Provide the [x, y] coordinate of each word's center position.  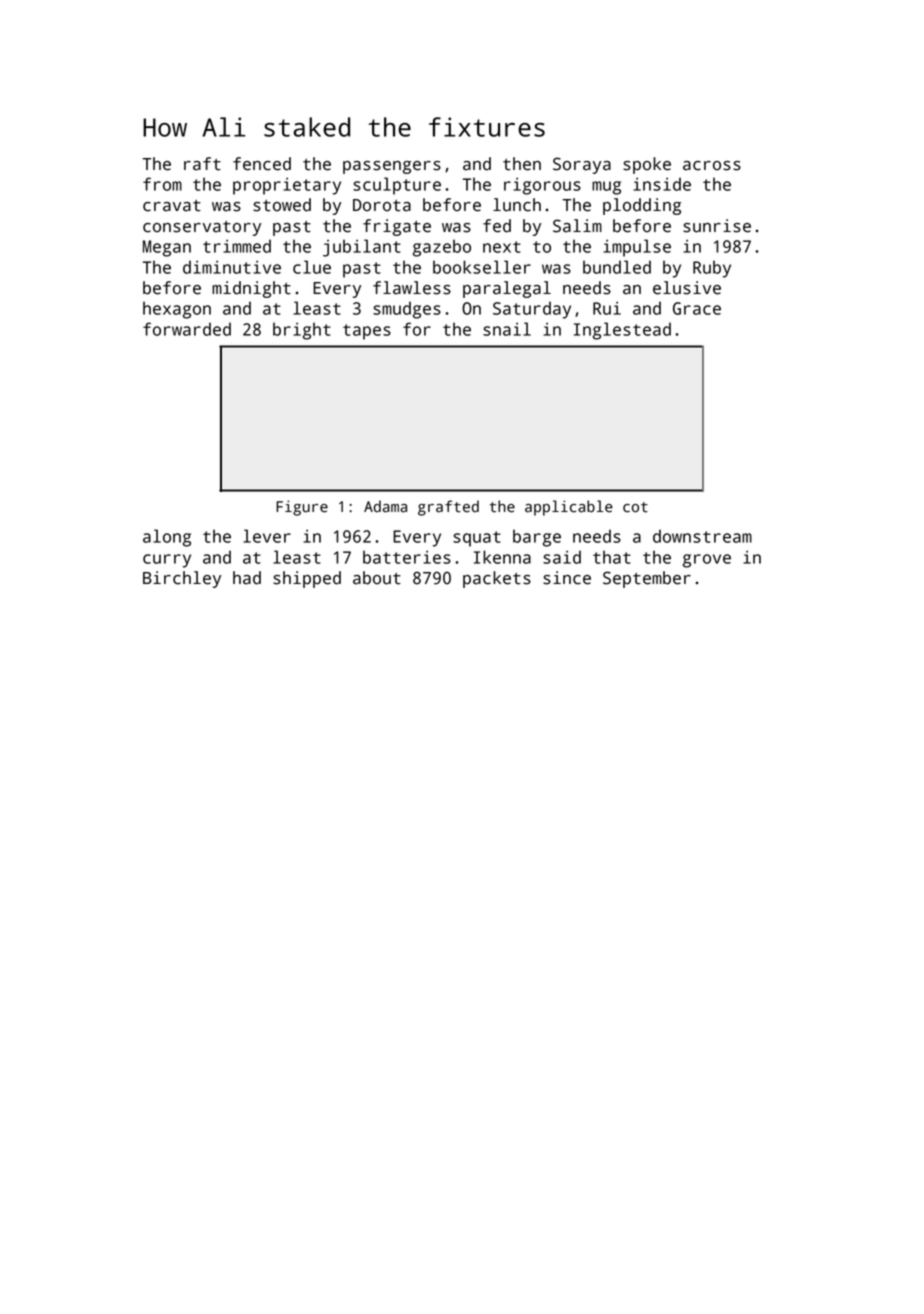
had [247, 578]
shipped [307, 579]
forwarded [187, 329]
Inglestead [622, 331]
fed [497, 226]
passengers [392, 167]
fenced [262, 164]
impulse [637, 248]
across [712, 166]
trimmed [237, 246]
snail [507, 329]
